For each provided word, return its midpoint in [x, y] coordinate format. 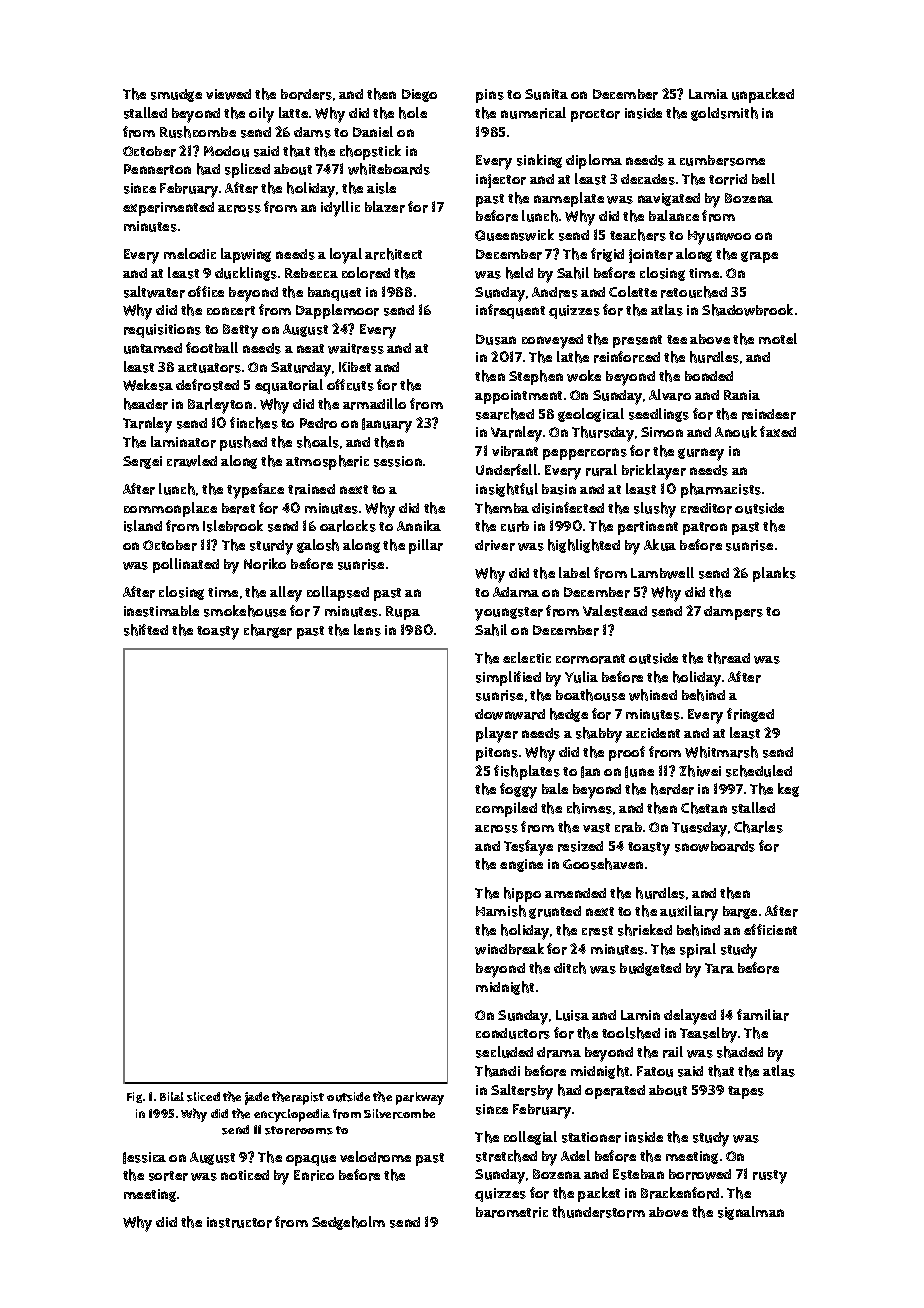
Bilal [172, 1096]
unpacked [763, 95]
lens [367, 630]
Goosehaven [603, 864]
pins [490, 96]
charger [268, 631]
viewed [228, 94]
